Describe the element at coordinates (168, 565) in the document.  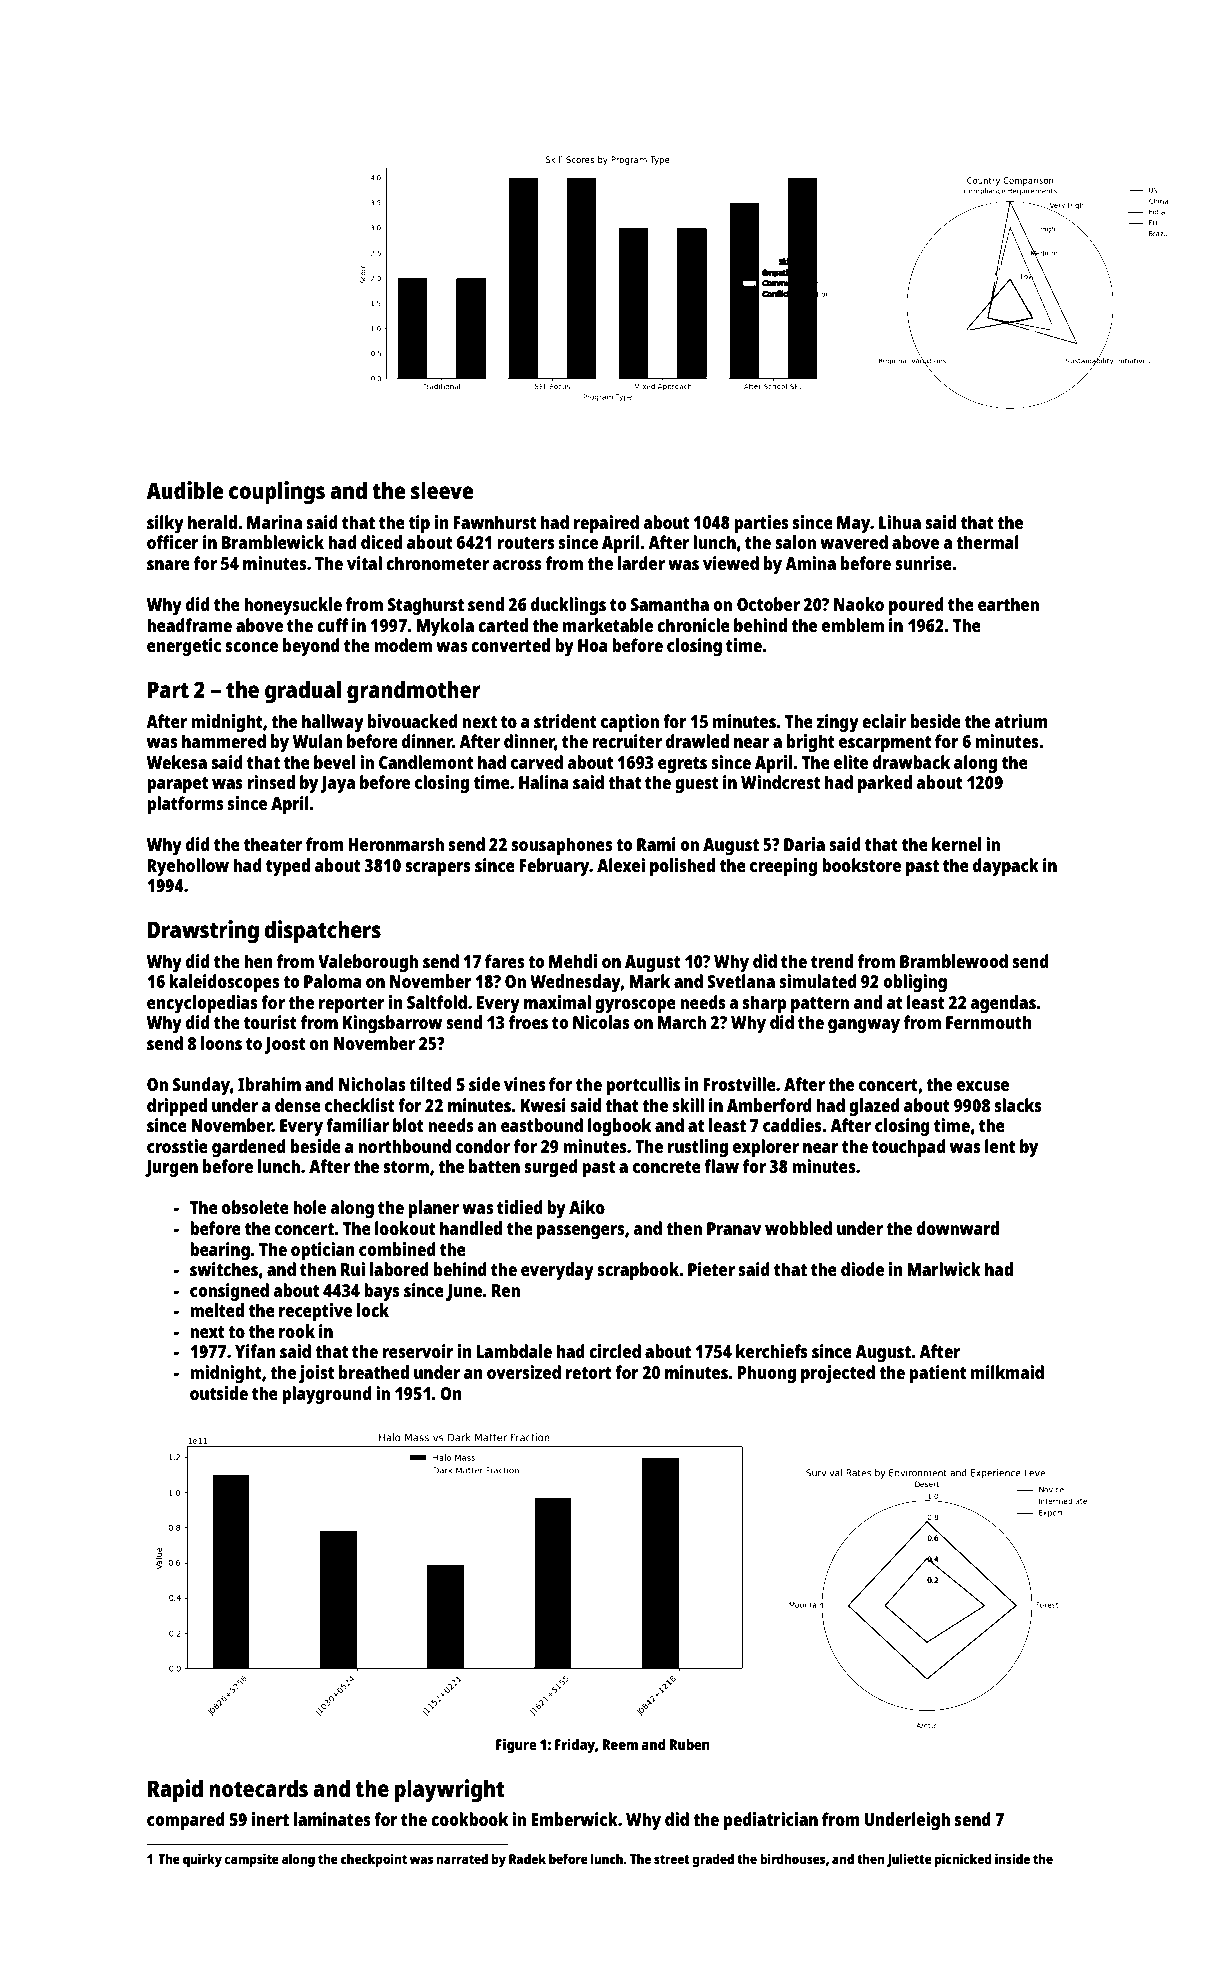
I see `snare` at that location.
